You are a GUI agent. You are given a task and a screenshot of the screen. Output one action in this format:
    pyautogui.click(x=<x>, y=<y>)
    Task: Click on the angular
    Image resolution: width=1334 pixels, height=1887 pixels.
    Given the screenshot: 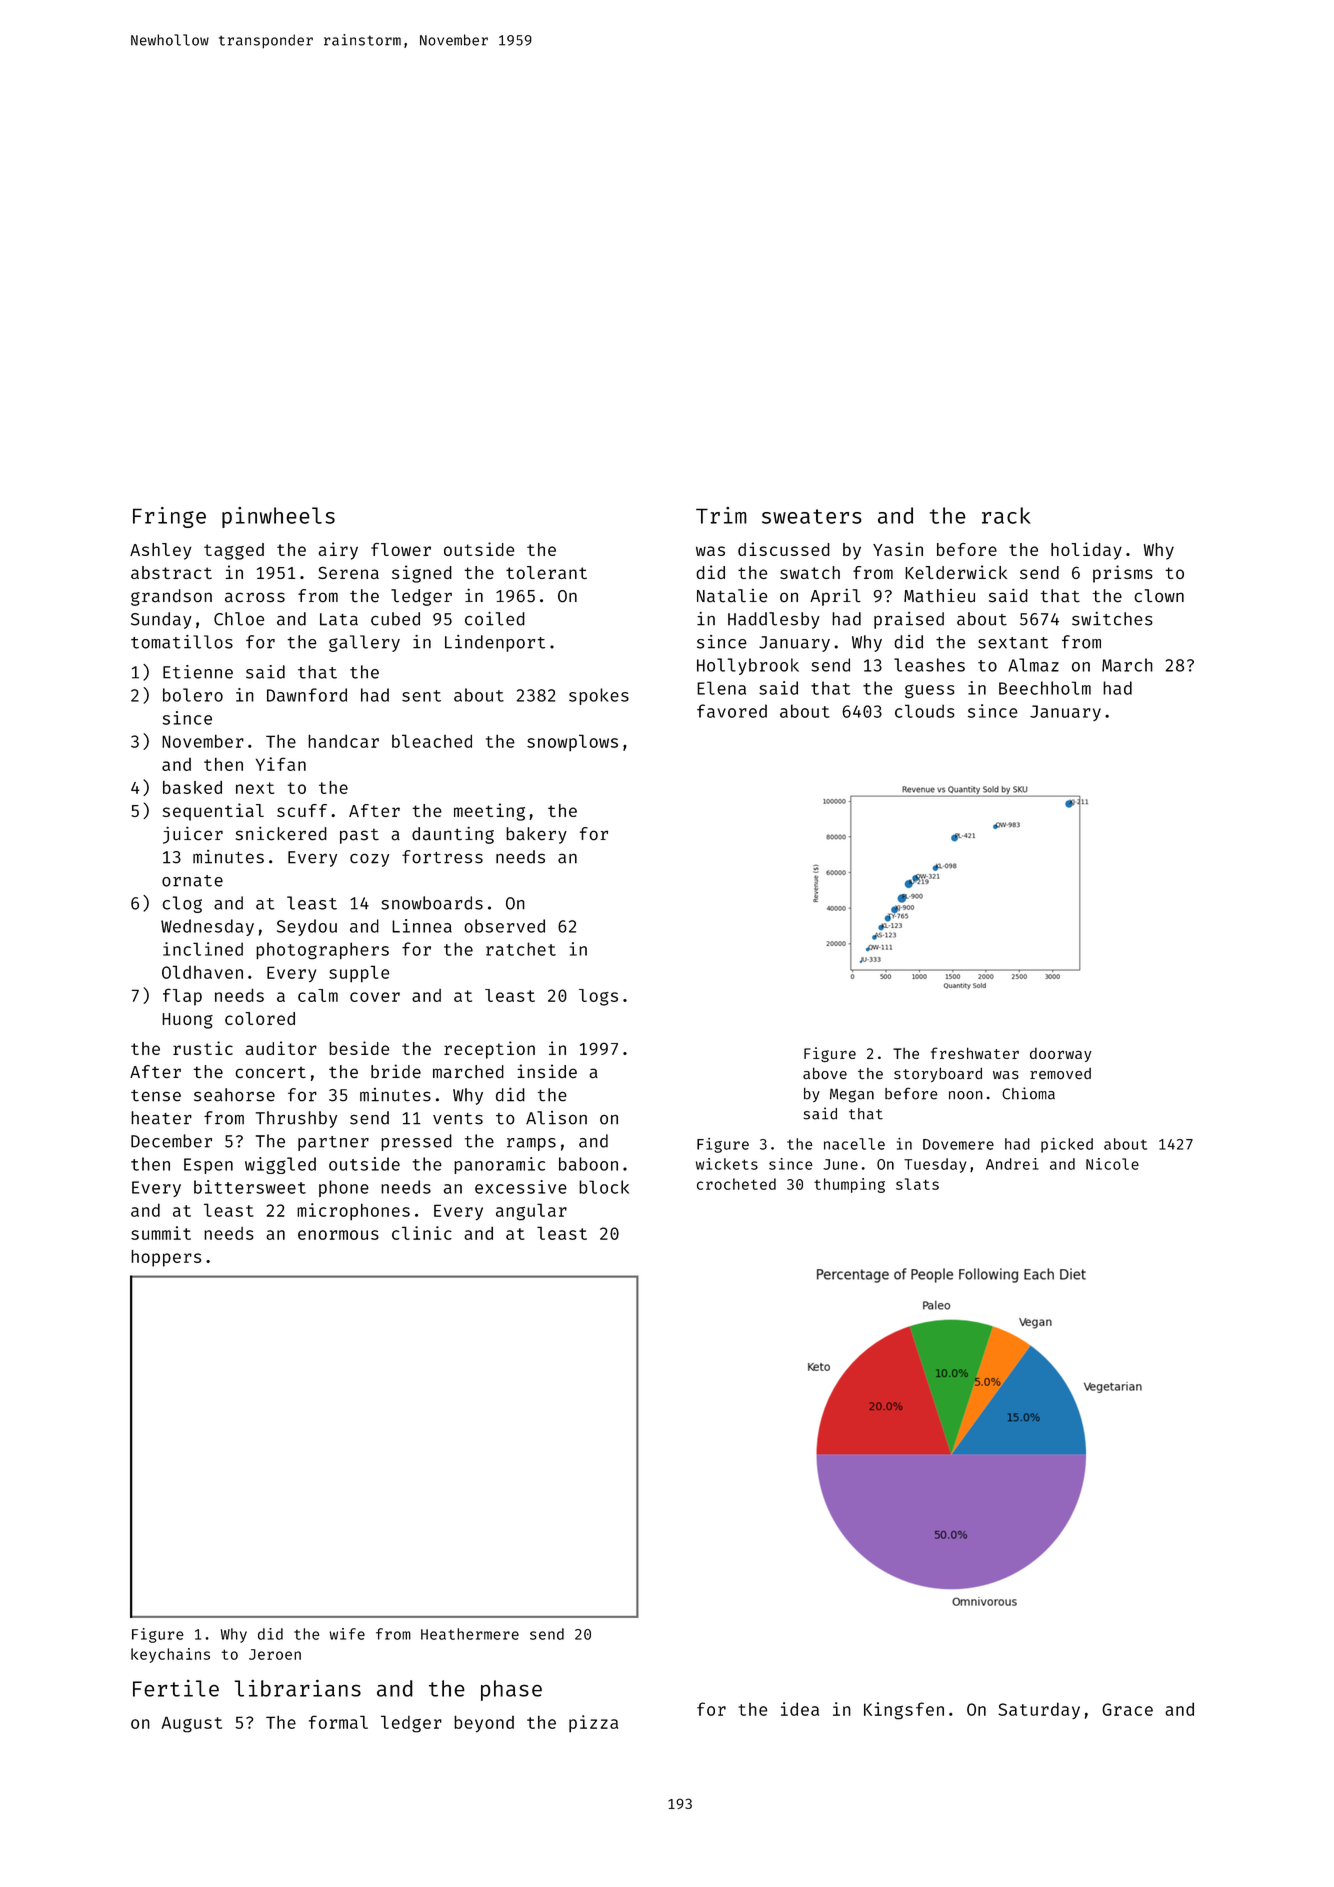 What is the action you would take?
    pyautogui.click(x=531, y=1212)
